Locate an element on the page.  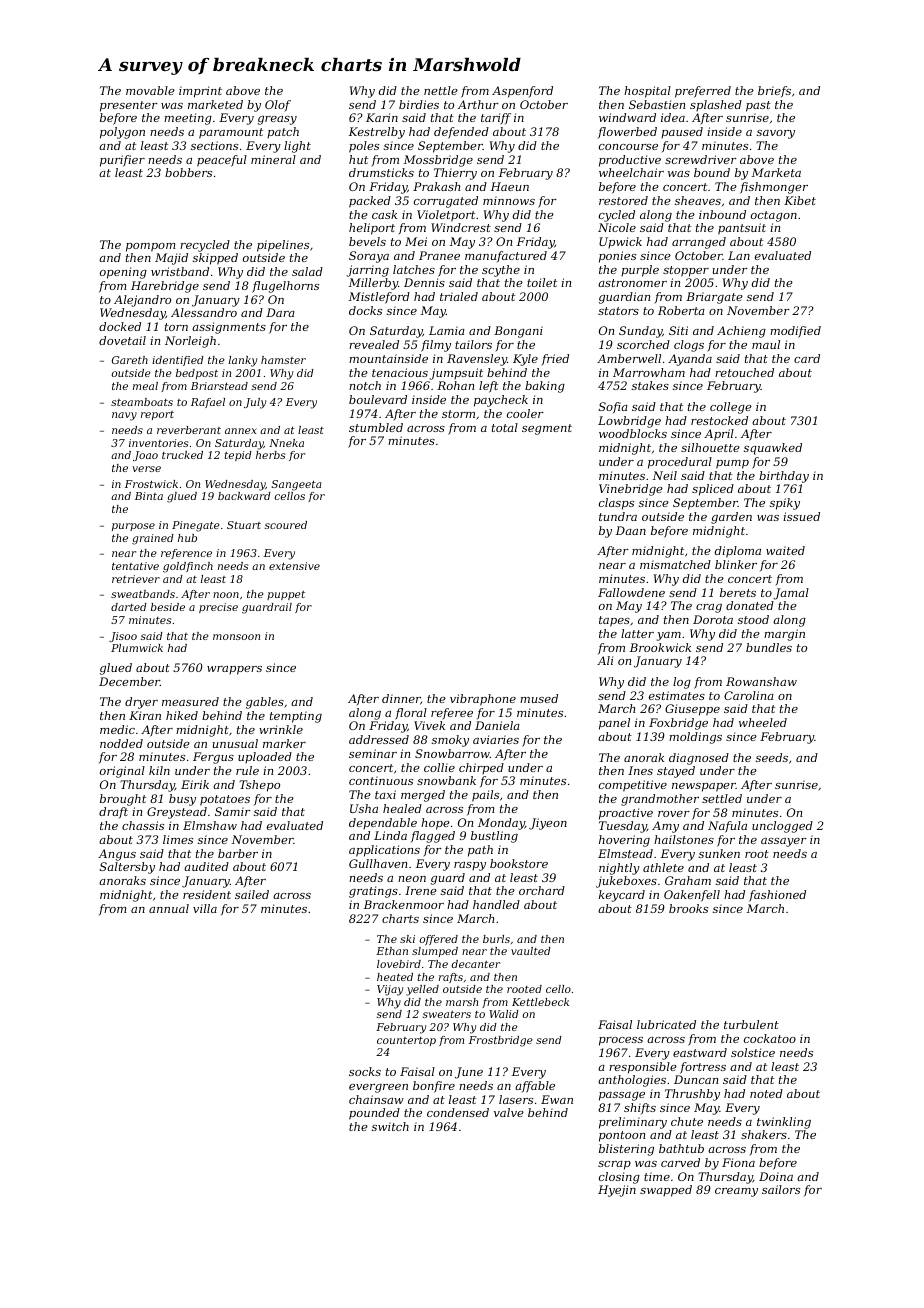
switch is located at coordinates (390, 1126).
